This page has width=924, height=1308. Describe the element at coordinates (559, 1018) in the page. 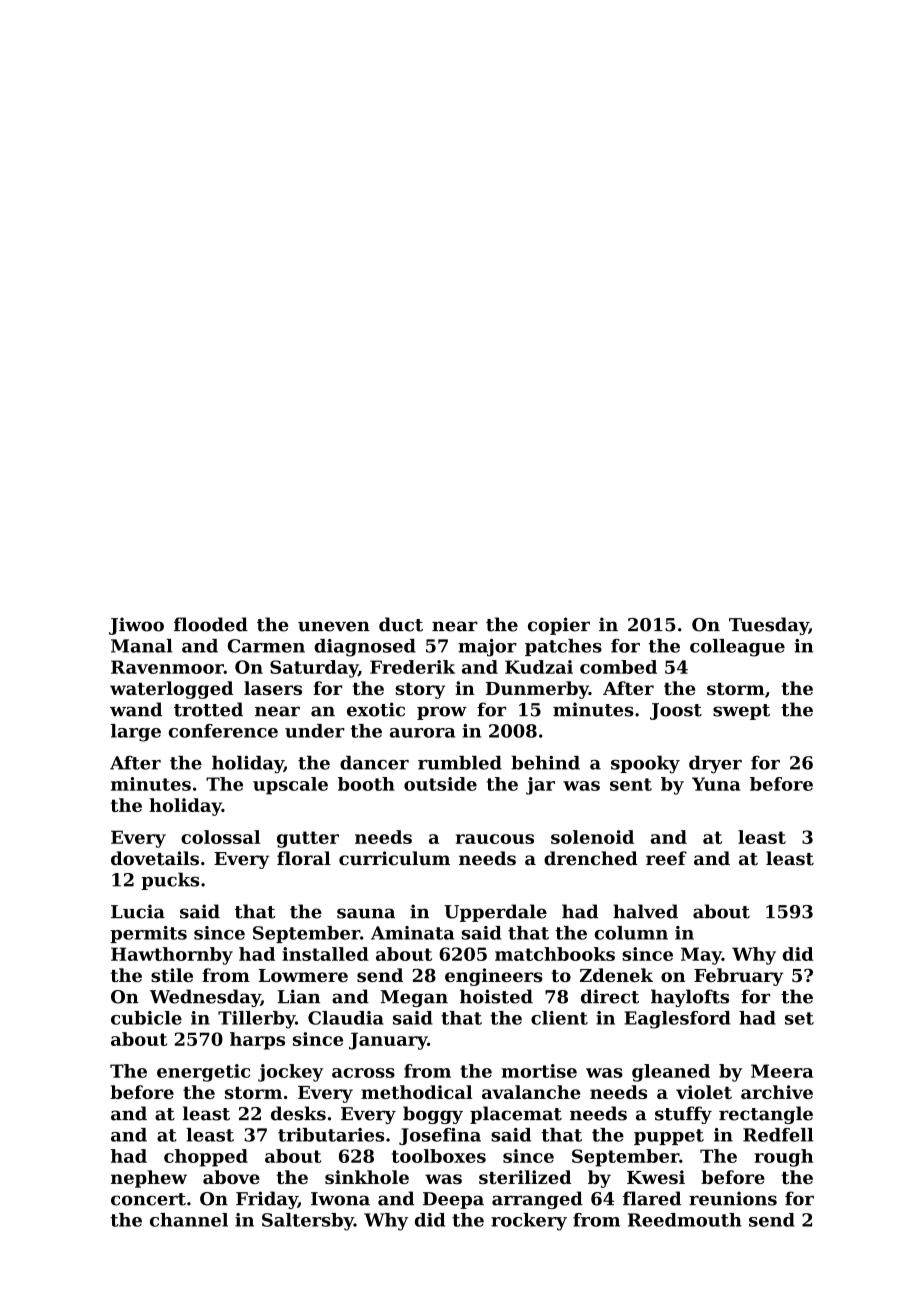

I see `client` at that location.
